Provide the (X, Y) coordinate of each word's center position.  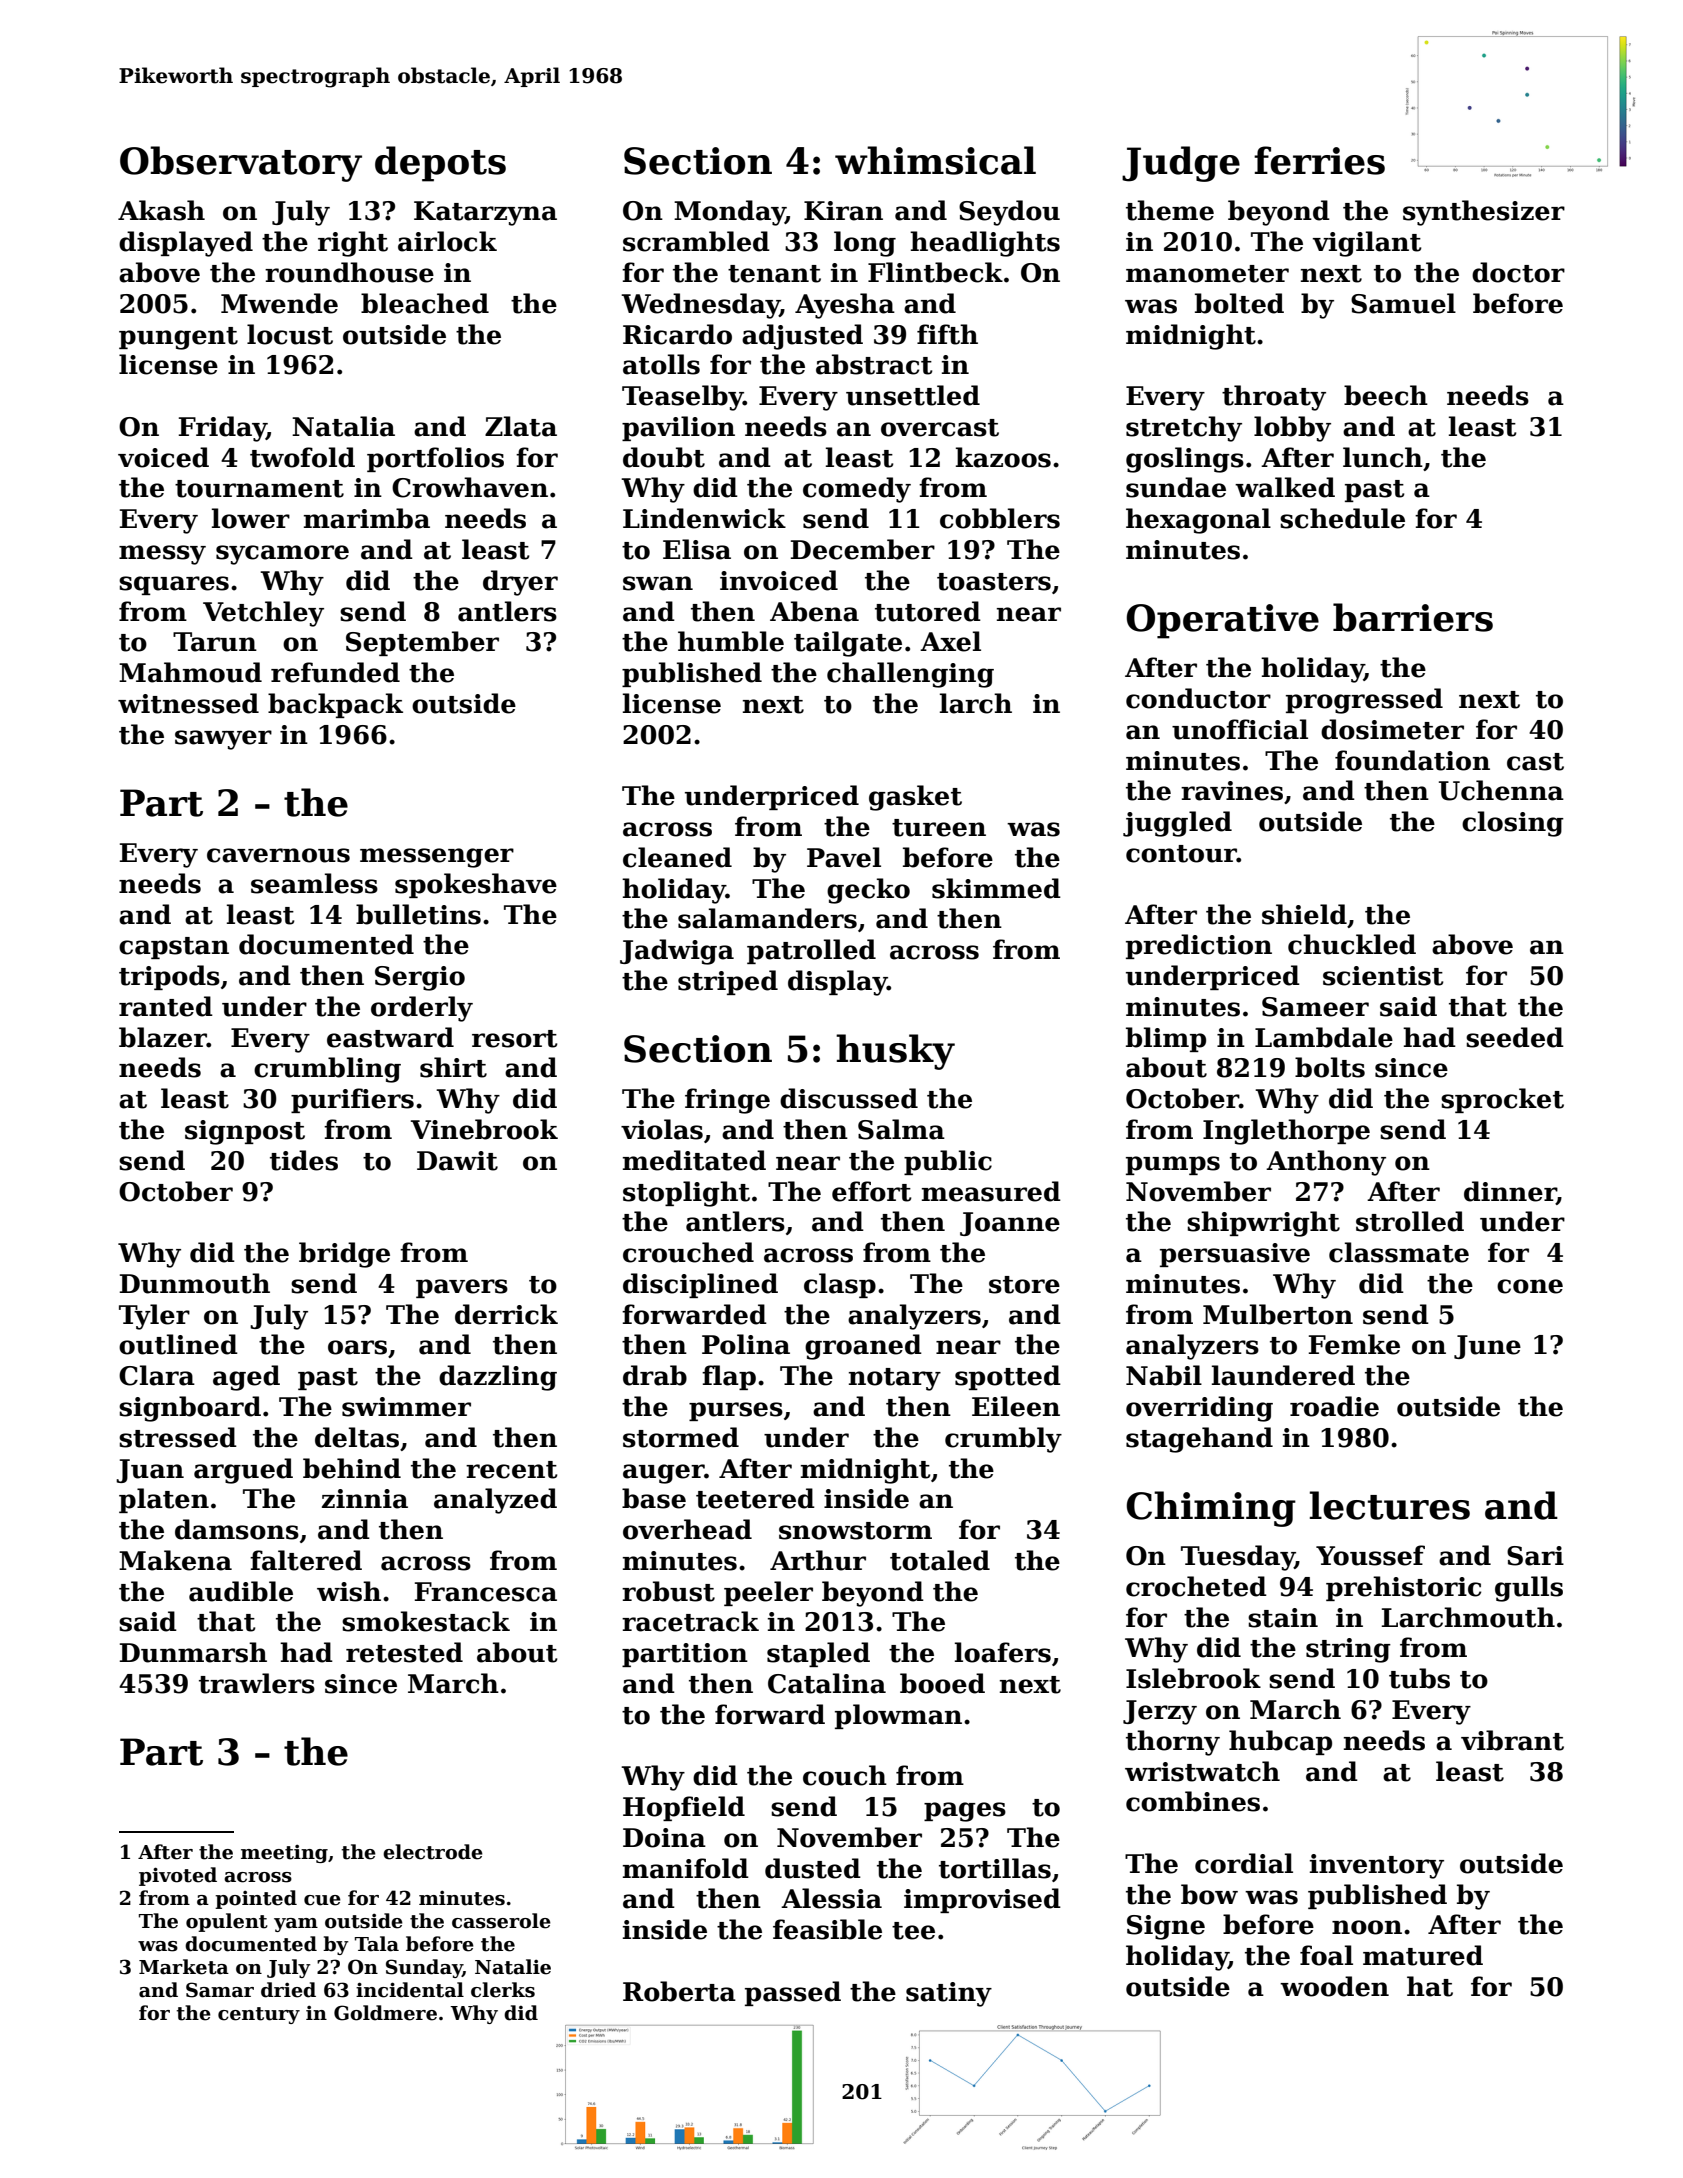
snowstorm (855, 1531)
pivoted (178, 1876)
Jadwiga (677, 952)
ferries (1319, 160)
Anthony (1326, 1163)
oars (357, 1347)
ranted (166, 1006)
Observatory (241, 164)
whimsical (935, 160)
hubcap (1280, 1742)
